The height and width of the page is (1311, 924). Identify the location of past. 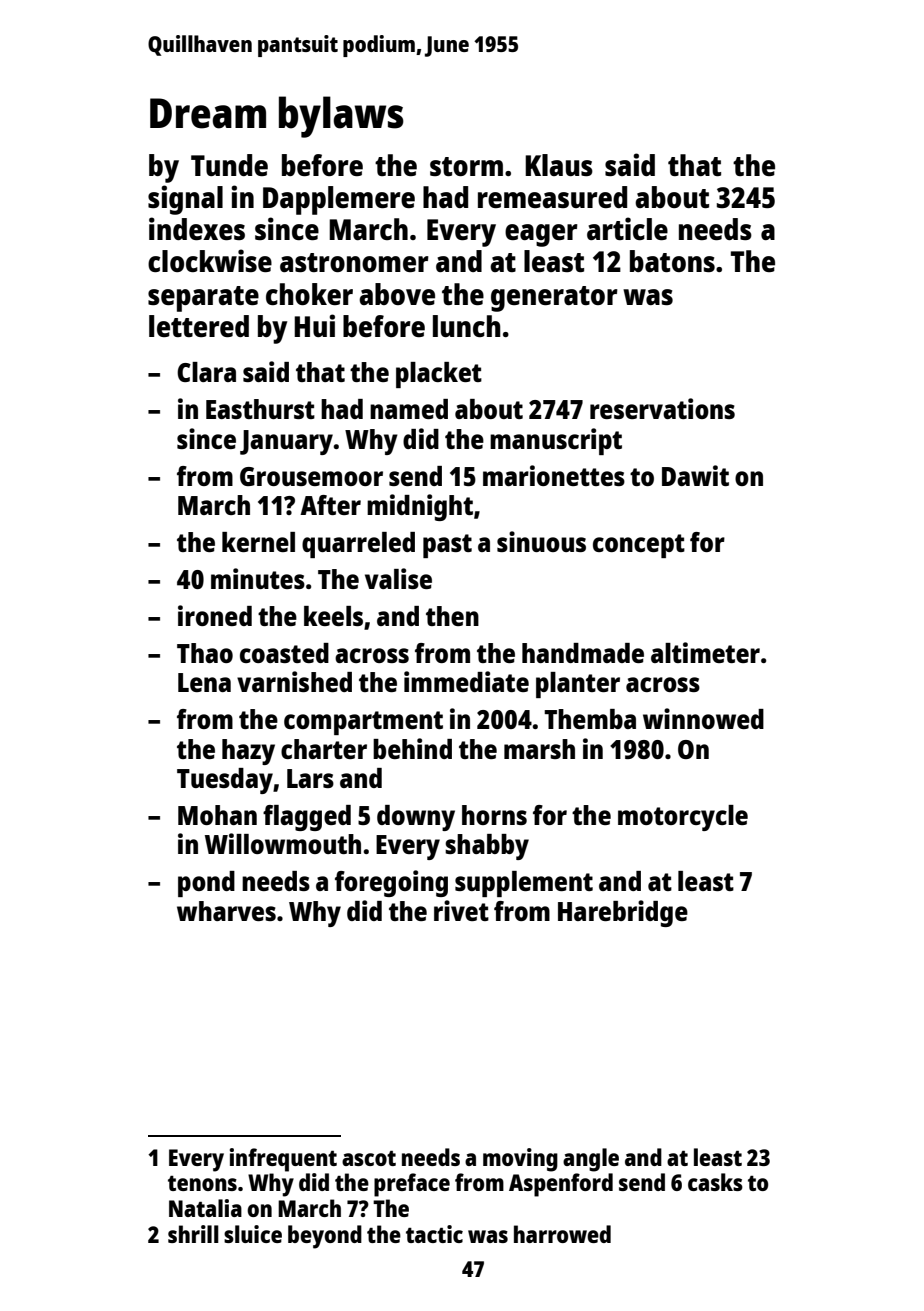
(447, 546).
